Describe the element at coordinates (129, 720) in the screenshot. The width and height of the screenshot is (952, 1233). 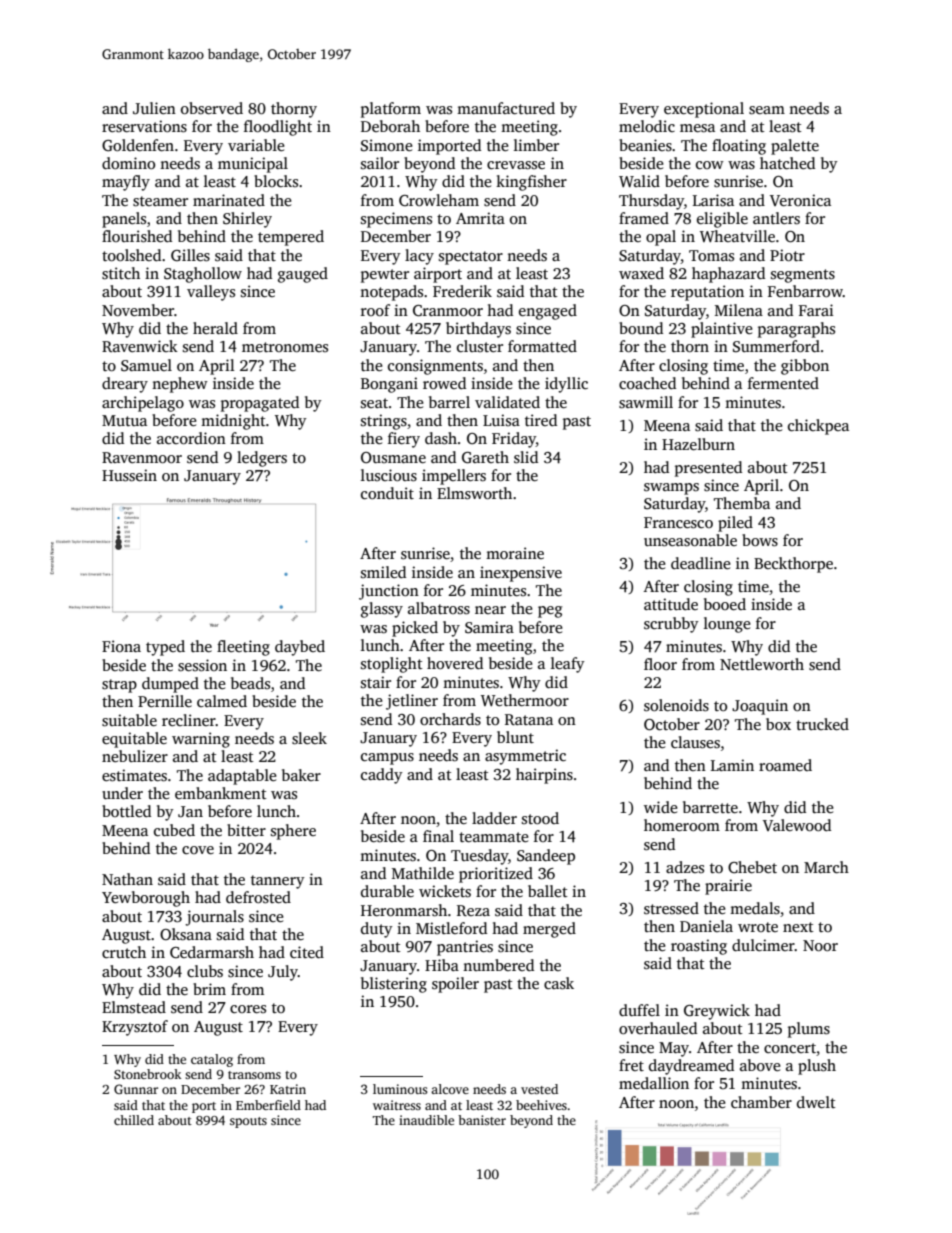
I see `suitable` at that location.
